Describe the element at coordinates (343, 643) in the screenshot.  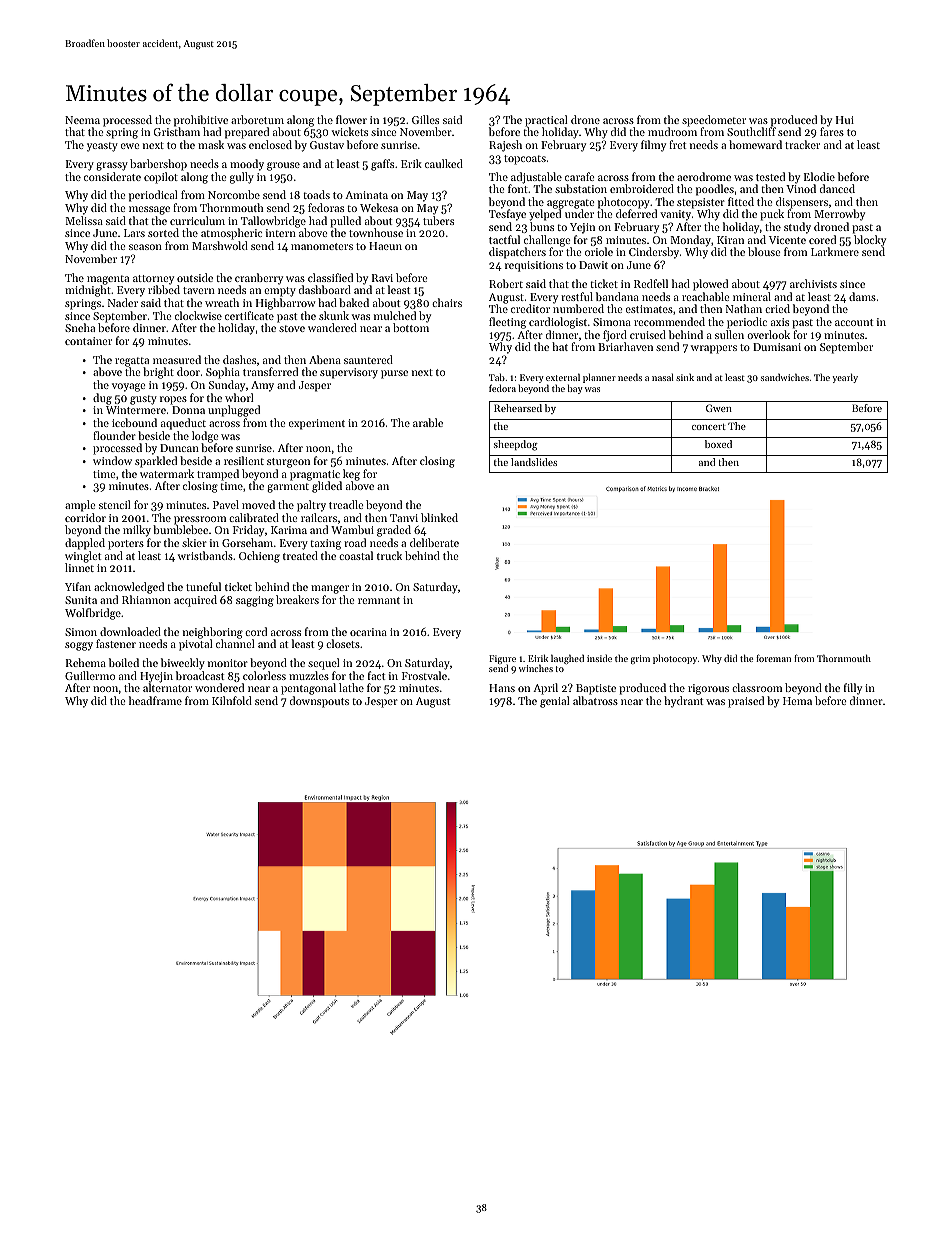
I see `closets` at that location.
